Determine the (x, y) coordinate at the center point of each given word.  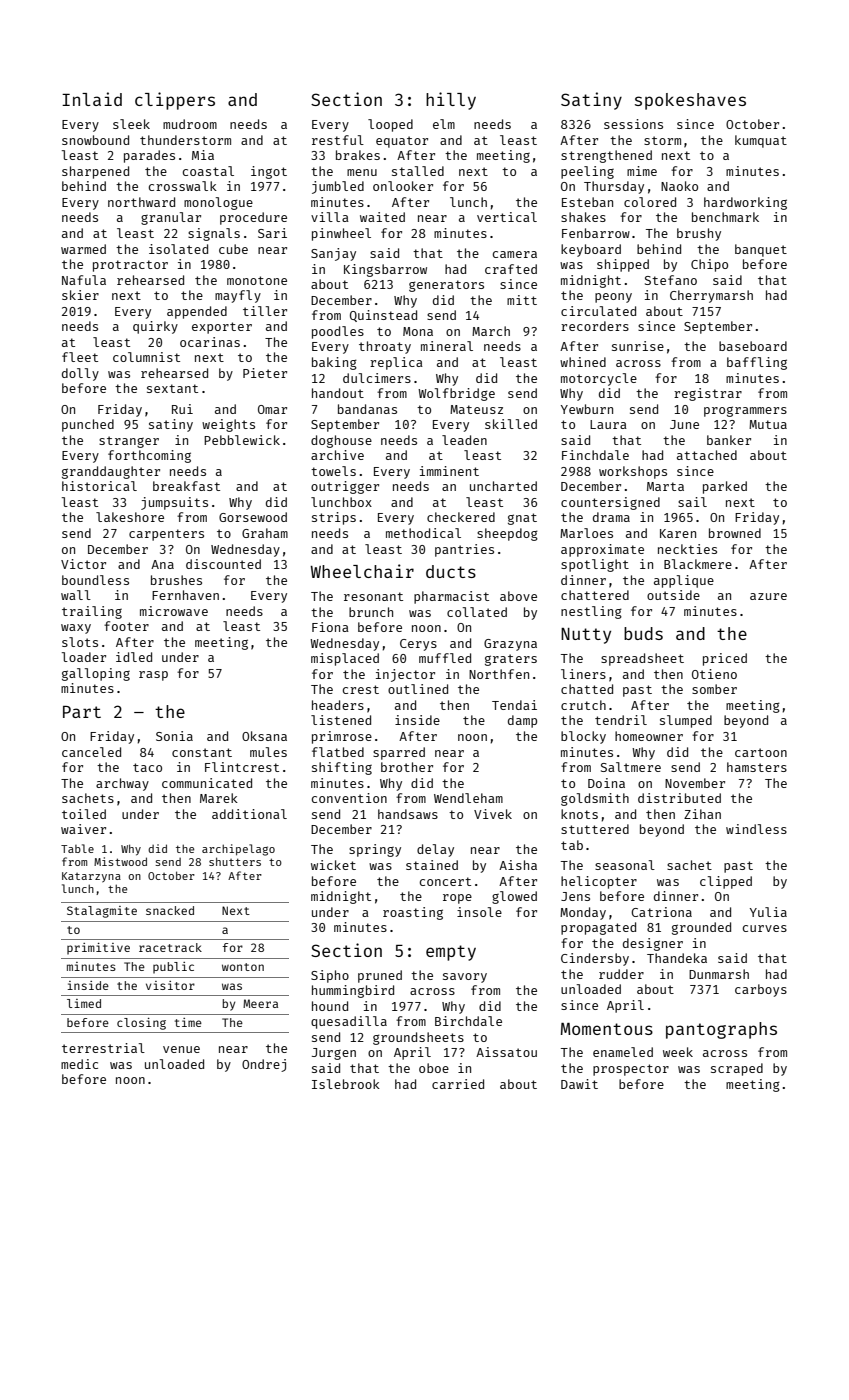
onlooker (403, 186)
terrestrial (103, 1048)
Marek (219, 798)
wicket (333, 865)
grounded (701, 928)
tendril (621, 720)
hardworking (745, 203)
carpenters (166, 535)
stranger (129, 442)
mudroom (190, 124)
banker (729, 440)
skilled (511, 424)
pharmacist (451, 597)
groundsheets (418, 1038)
